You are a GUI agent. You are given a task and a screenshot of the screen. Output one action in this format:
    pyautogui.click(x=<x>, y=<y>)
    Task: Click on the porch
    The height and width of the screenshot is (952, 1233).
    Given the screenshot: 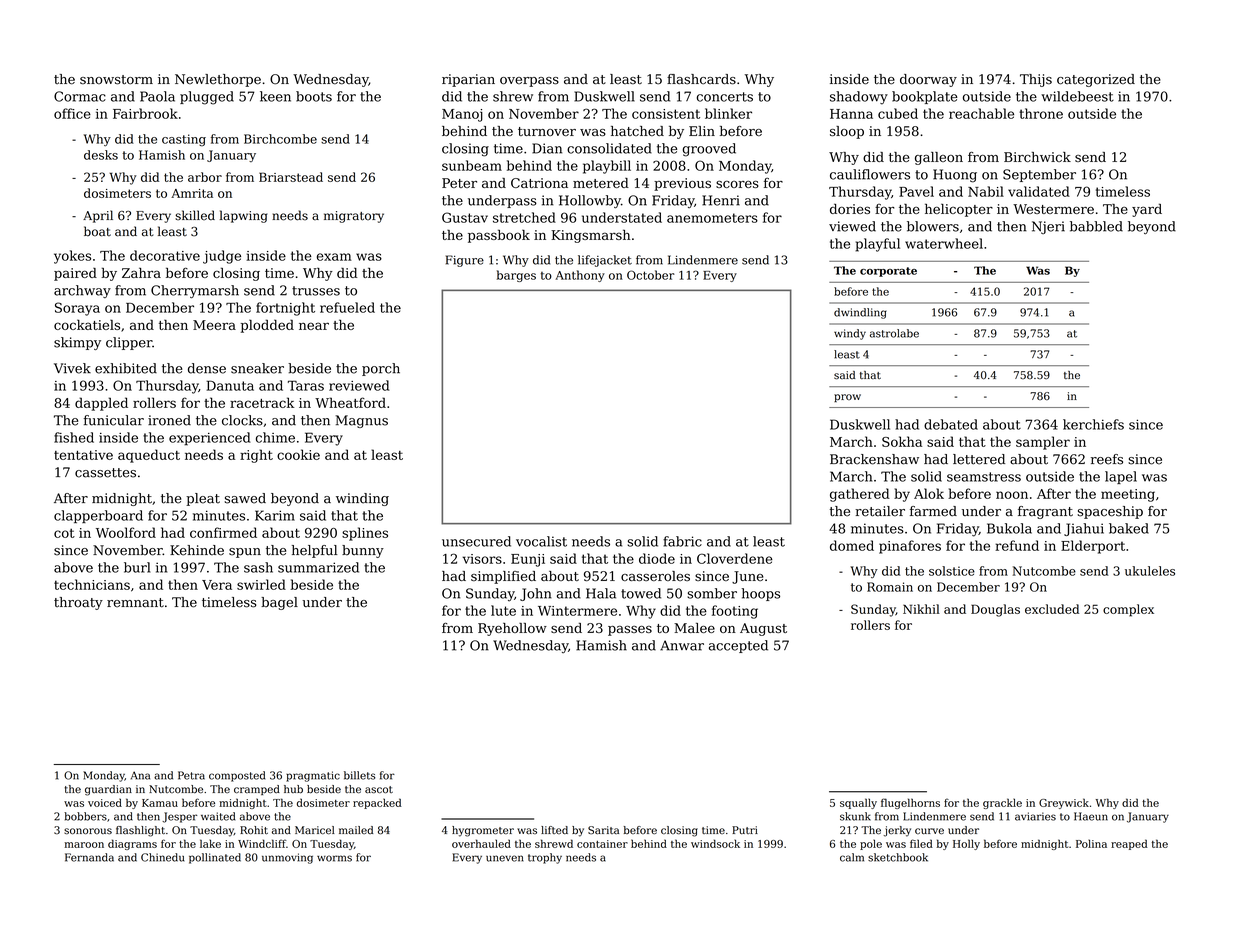 What is the action you would take?
    pyautogui.click(x=381, y=369)
